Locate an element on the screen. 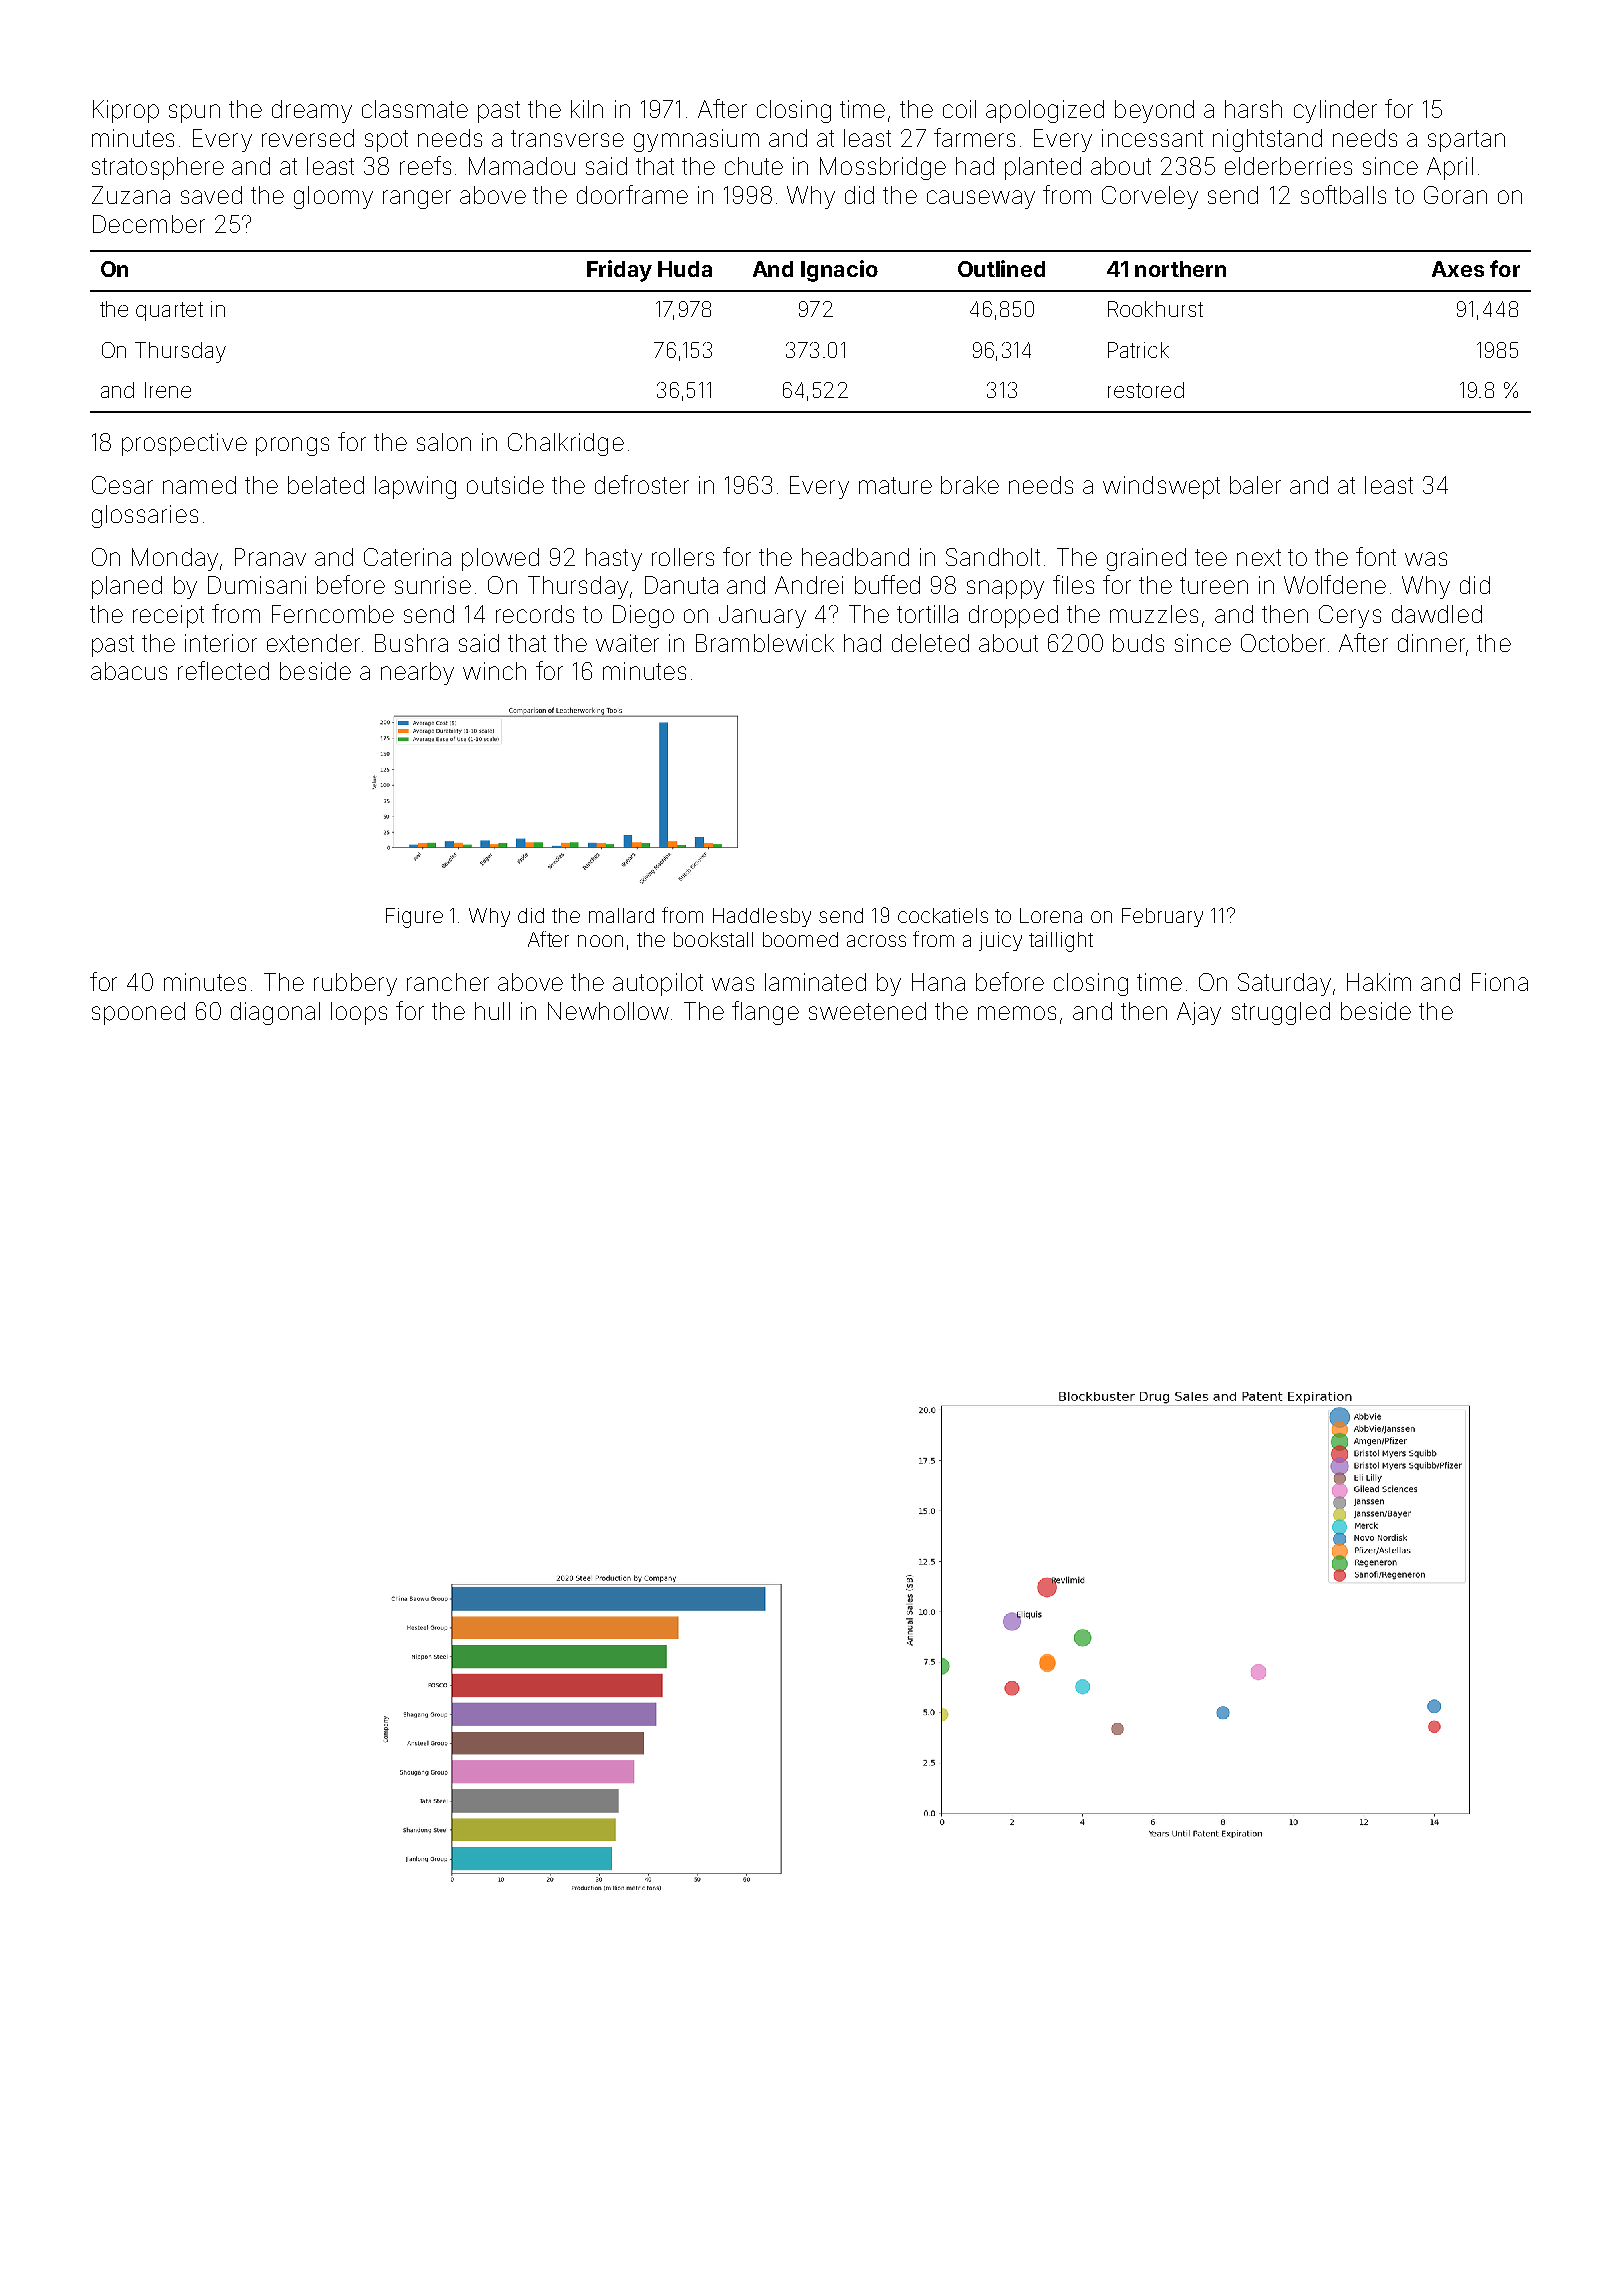 Image resolution: width=1620 pixels, height=2292 pixels. dawdled is located at coordinates (1437, 614).
